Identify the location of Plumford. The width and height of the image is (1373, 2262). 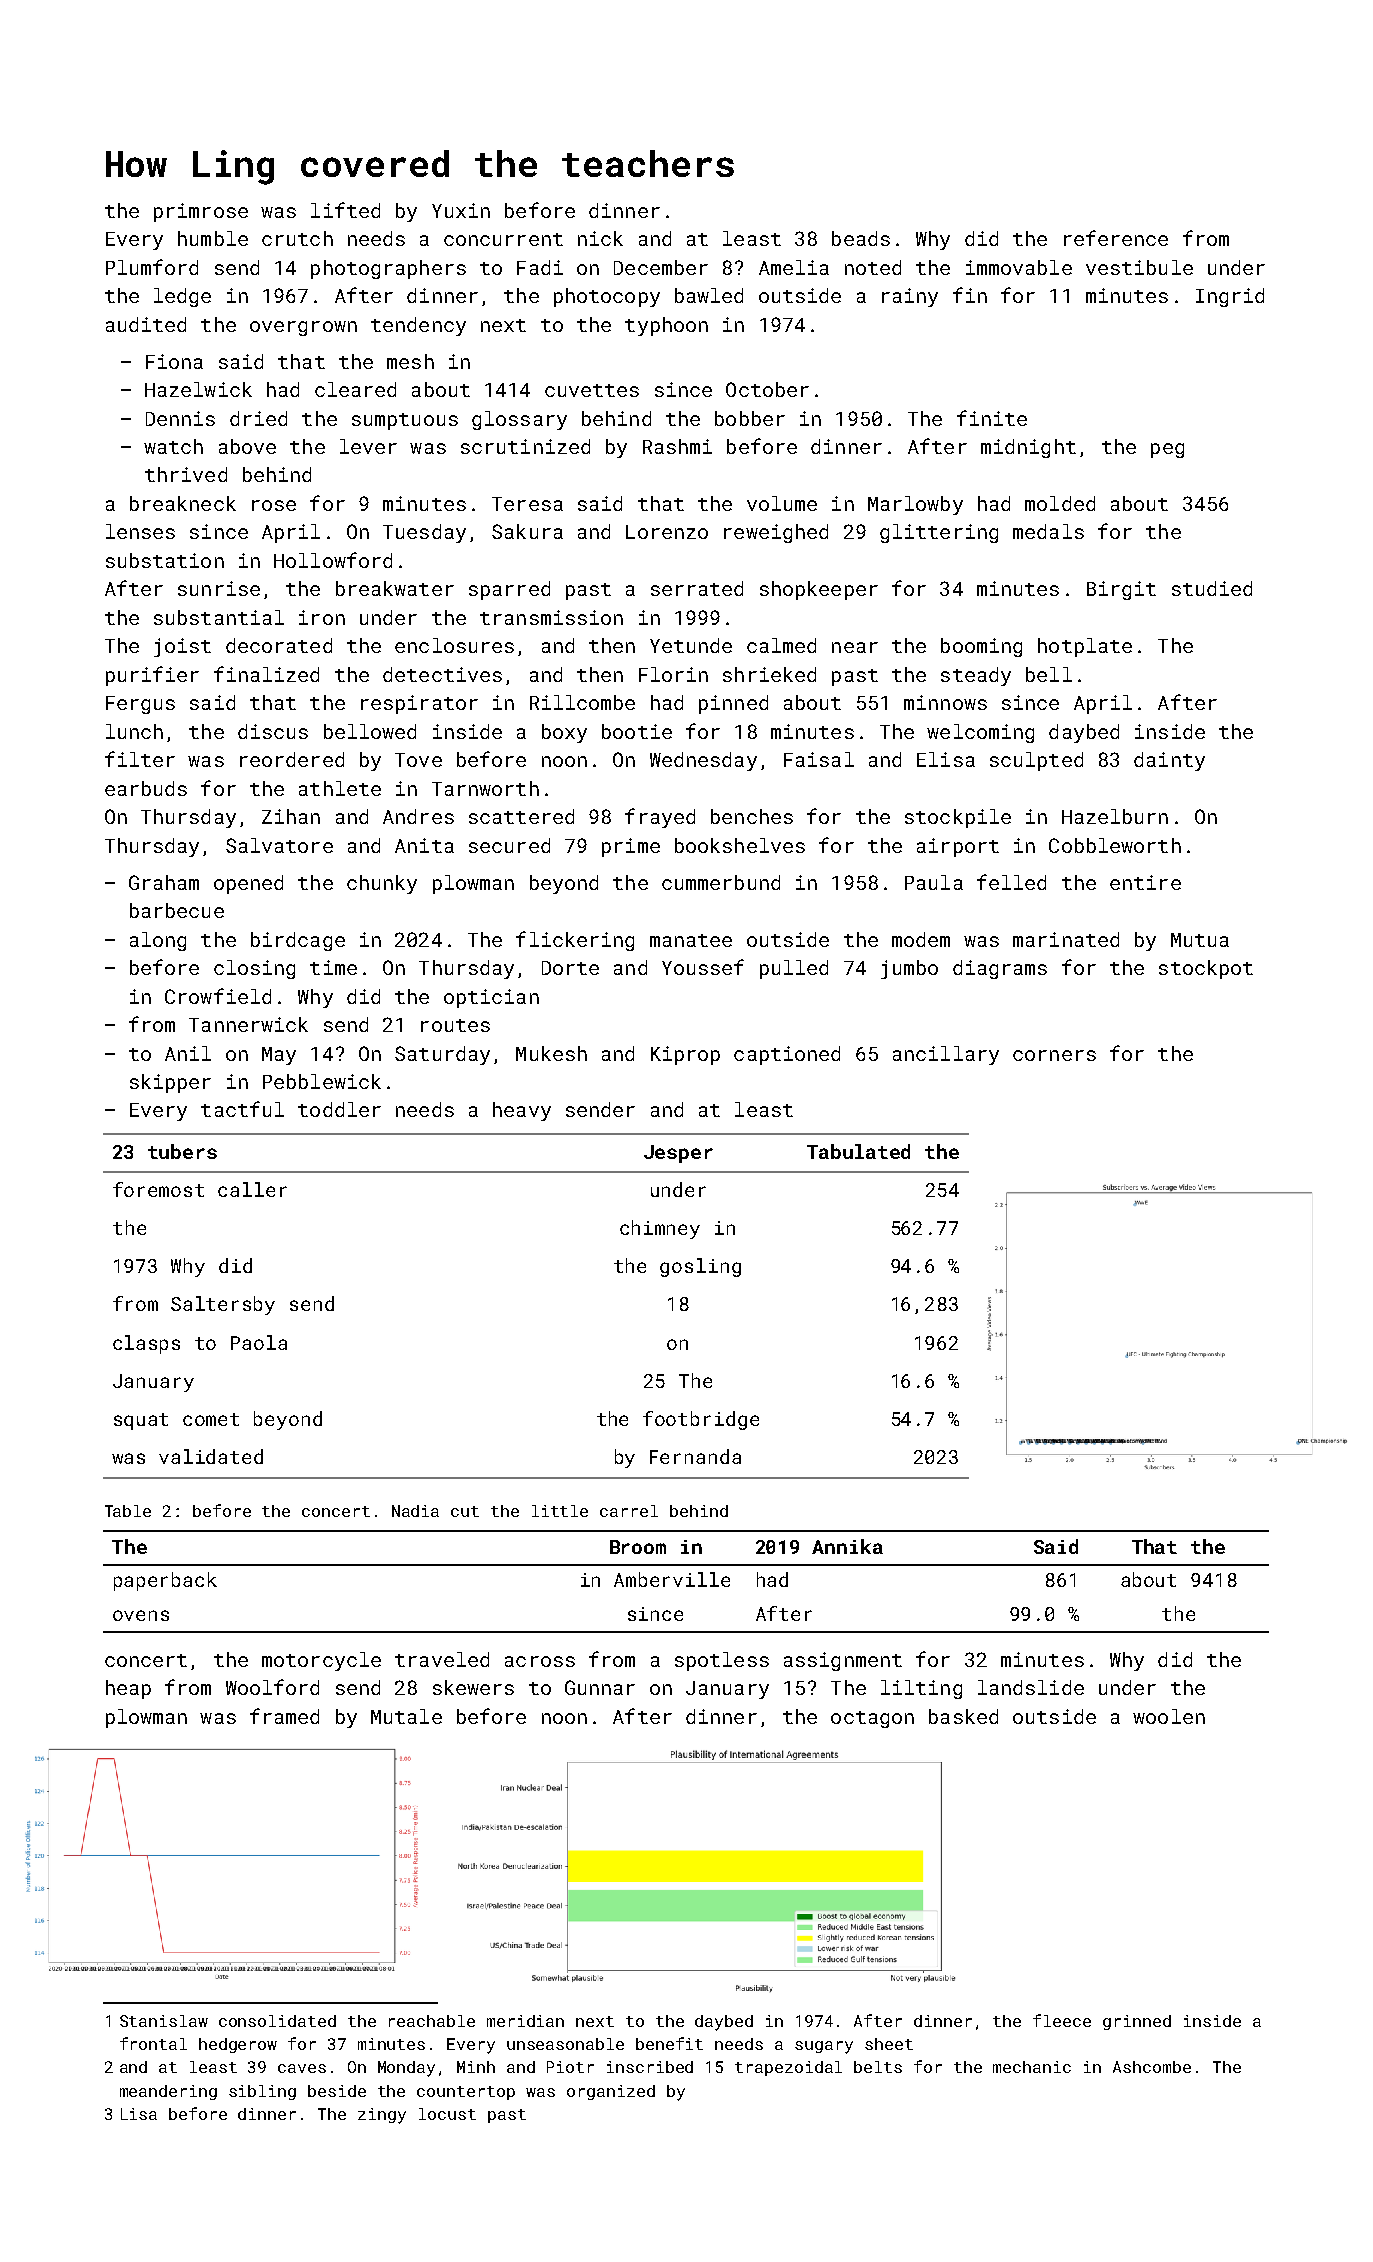
(152, 267).
